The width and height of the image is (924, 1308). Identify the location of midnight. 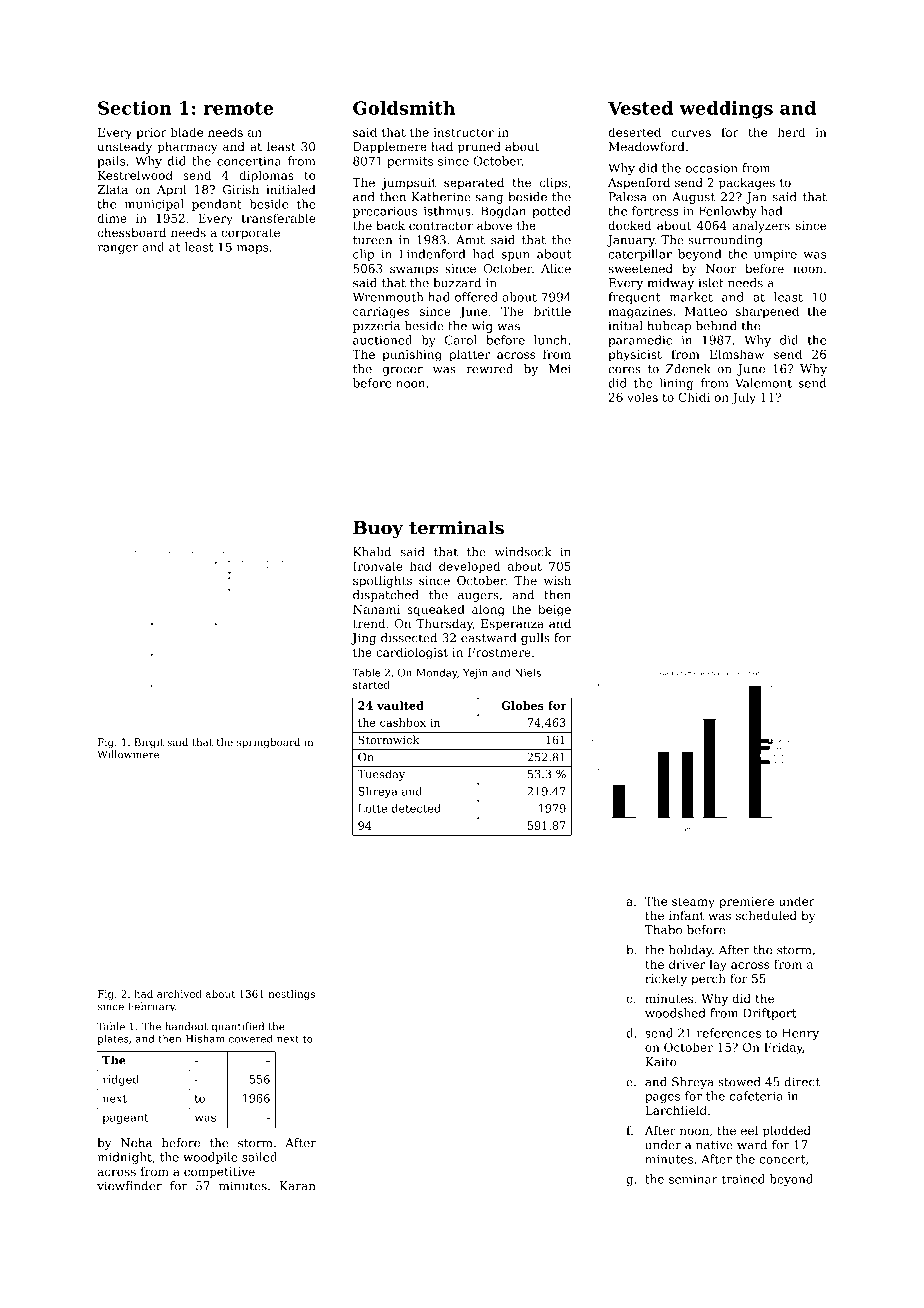
(124, 1158).
